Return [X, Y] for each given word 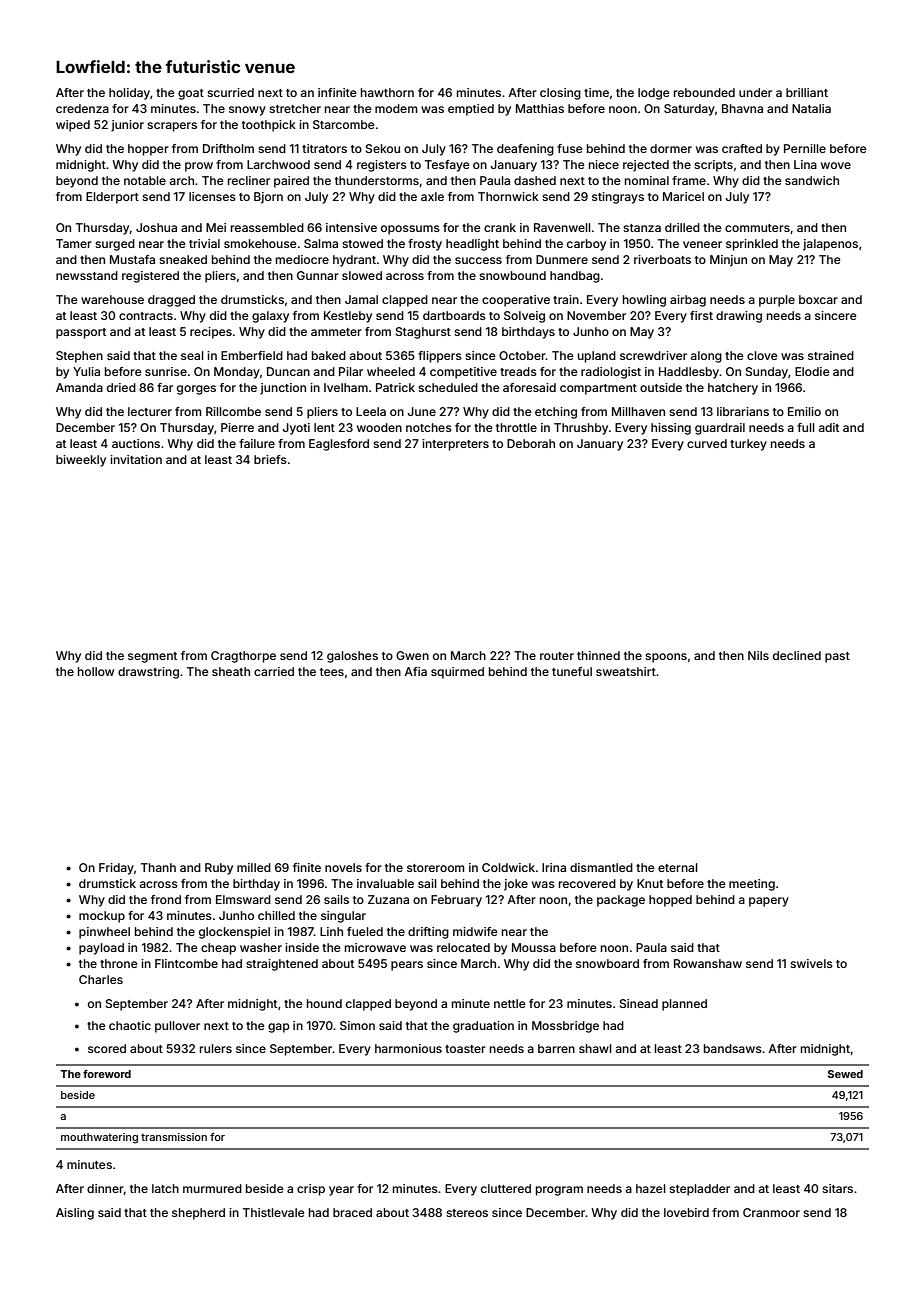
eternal [678, 867]
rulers [216, 1048]
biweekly [81, 461]
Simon [357, 1025]
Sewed [845, 1074]
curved [707, 443]
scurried [230, 92]
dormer [671, 148]
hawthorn [387, 92]
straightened [282, 965]
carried [274, 671]
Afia [415, 671]
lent [324, 427]
